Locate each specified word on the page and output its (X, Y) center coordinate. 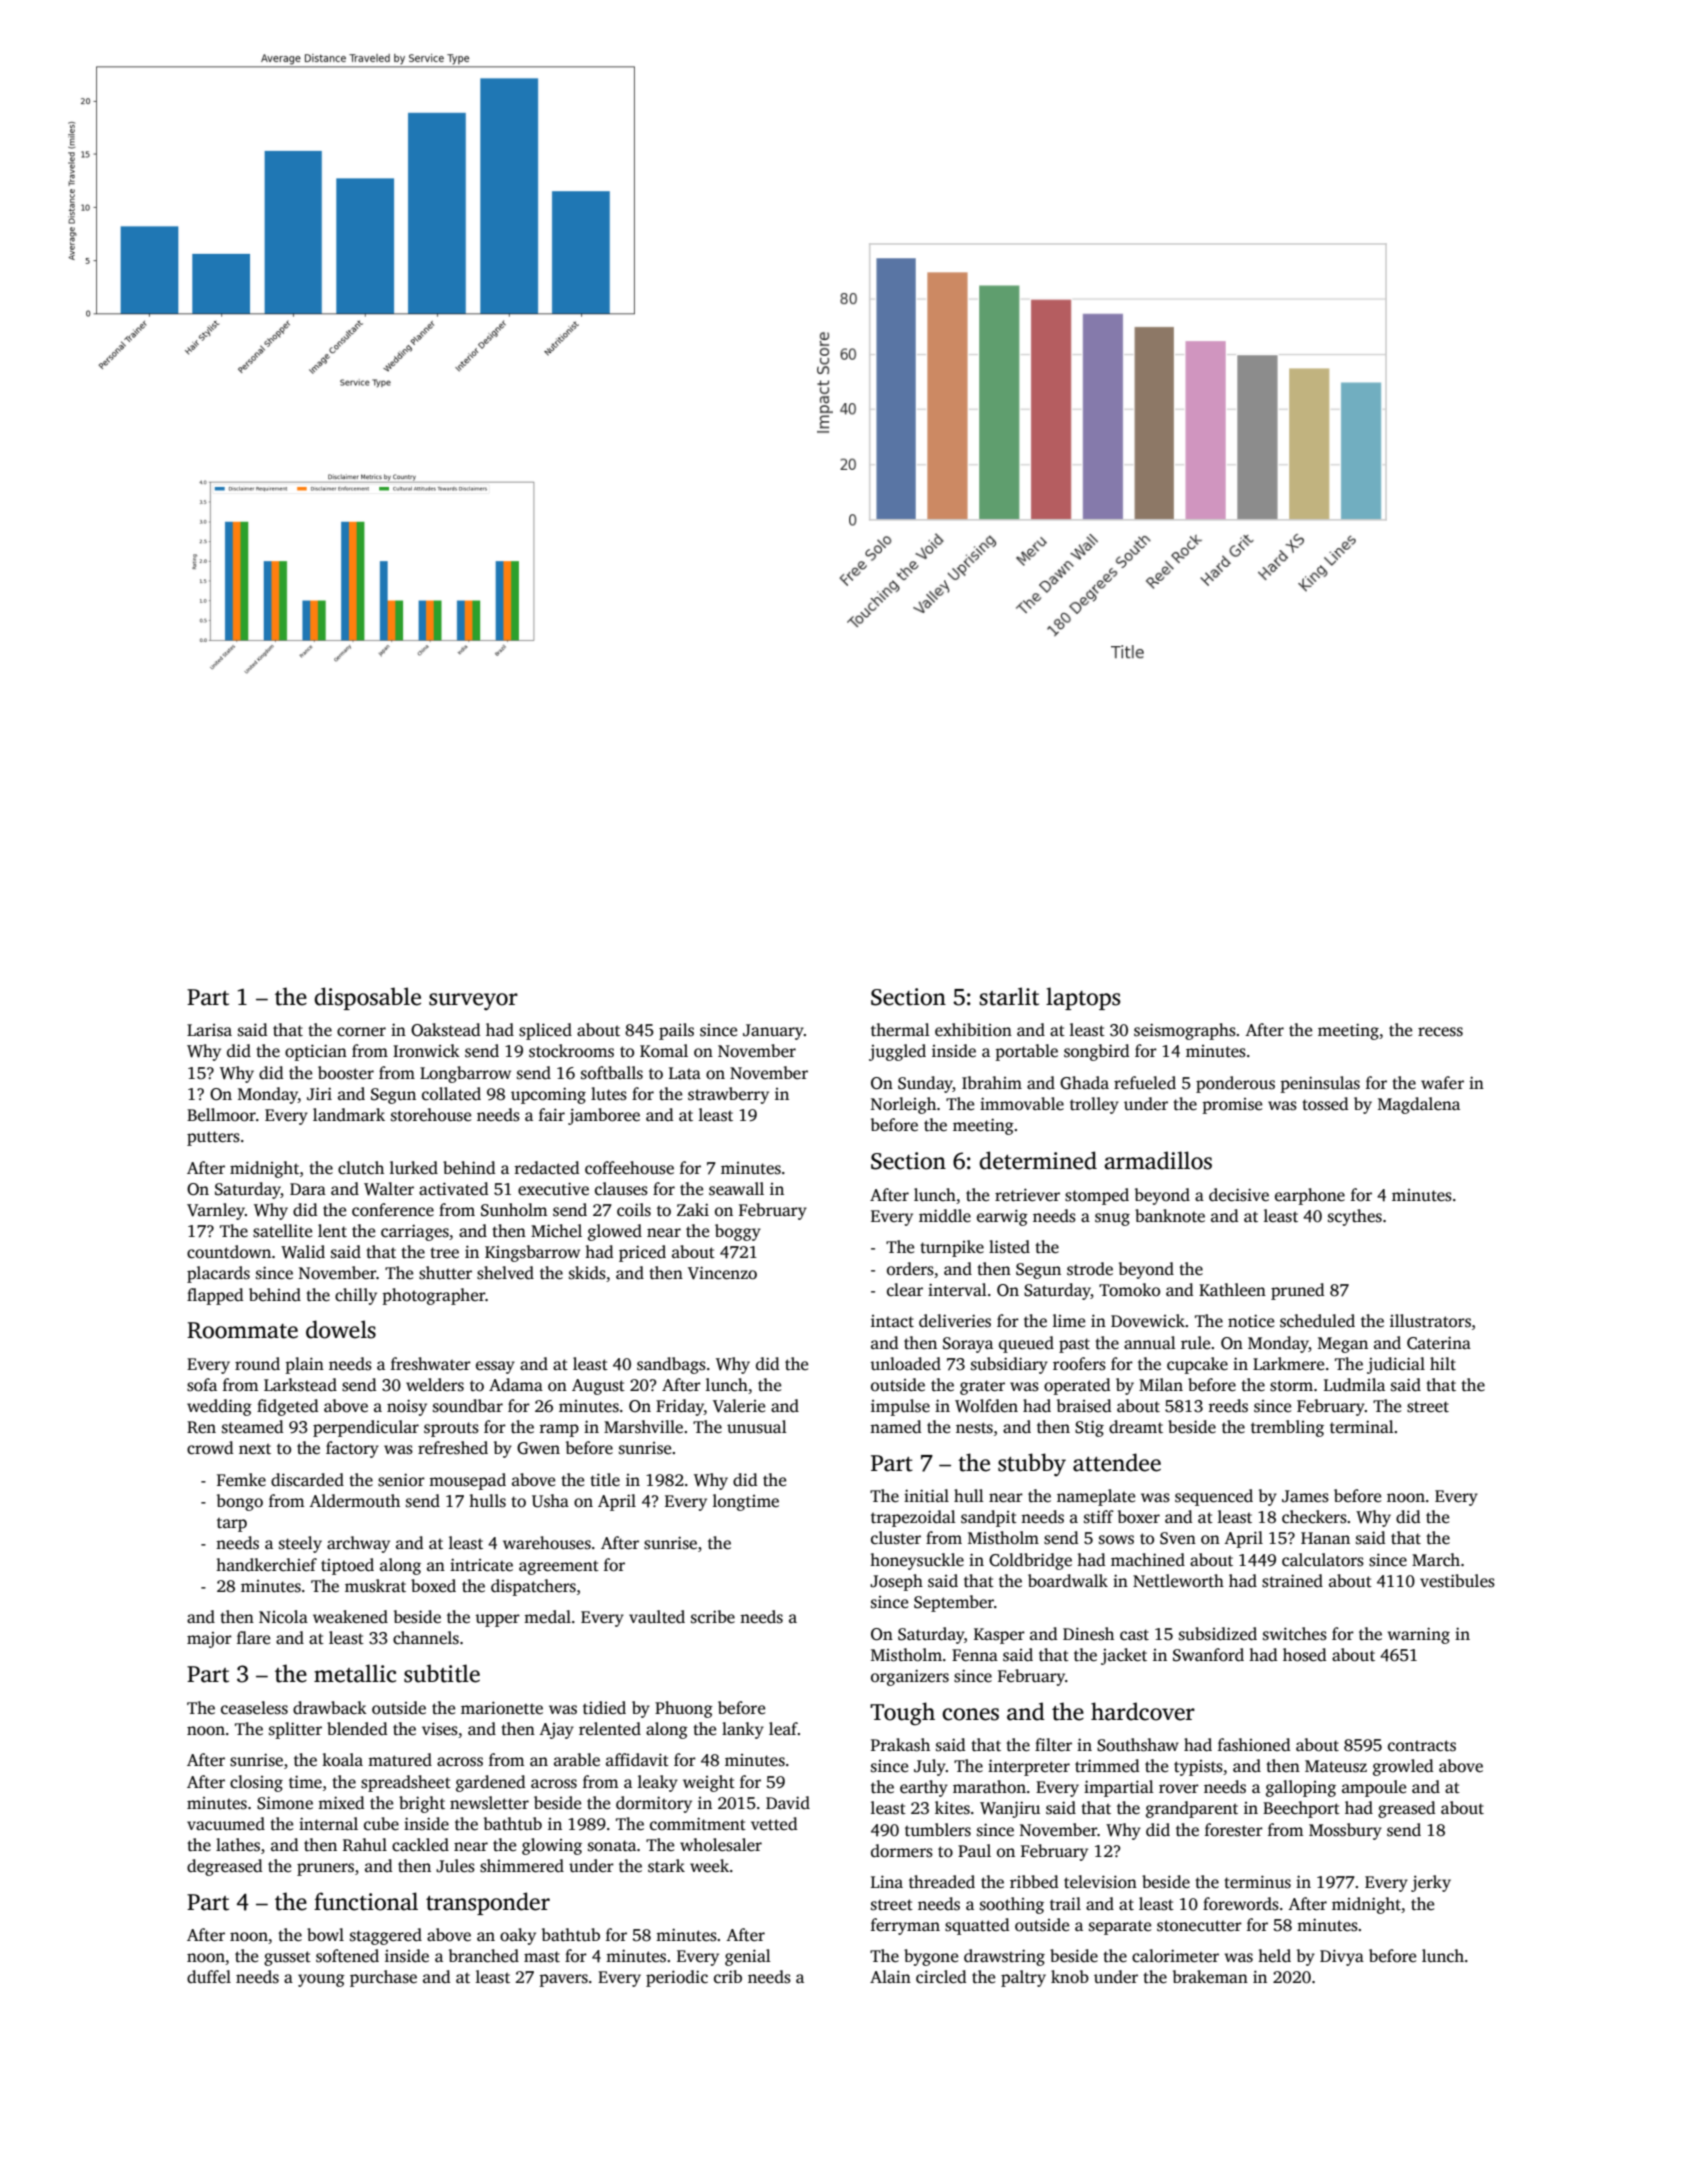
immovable (1022, 1104)
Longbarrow (465, 1074)
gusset (287, 1958)
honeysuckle (917, 1561)
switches (1295, 1634)
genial (748, 1957)
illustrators (1430, 1321)
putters (213, 1138)
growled (1403, 1767)
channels (426, 1638)
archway (358, 1544)
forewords (1241, 1904)
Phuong (684, 1709)
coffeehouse (629, 1168)
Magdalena (1419, 1105)
